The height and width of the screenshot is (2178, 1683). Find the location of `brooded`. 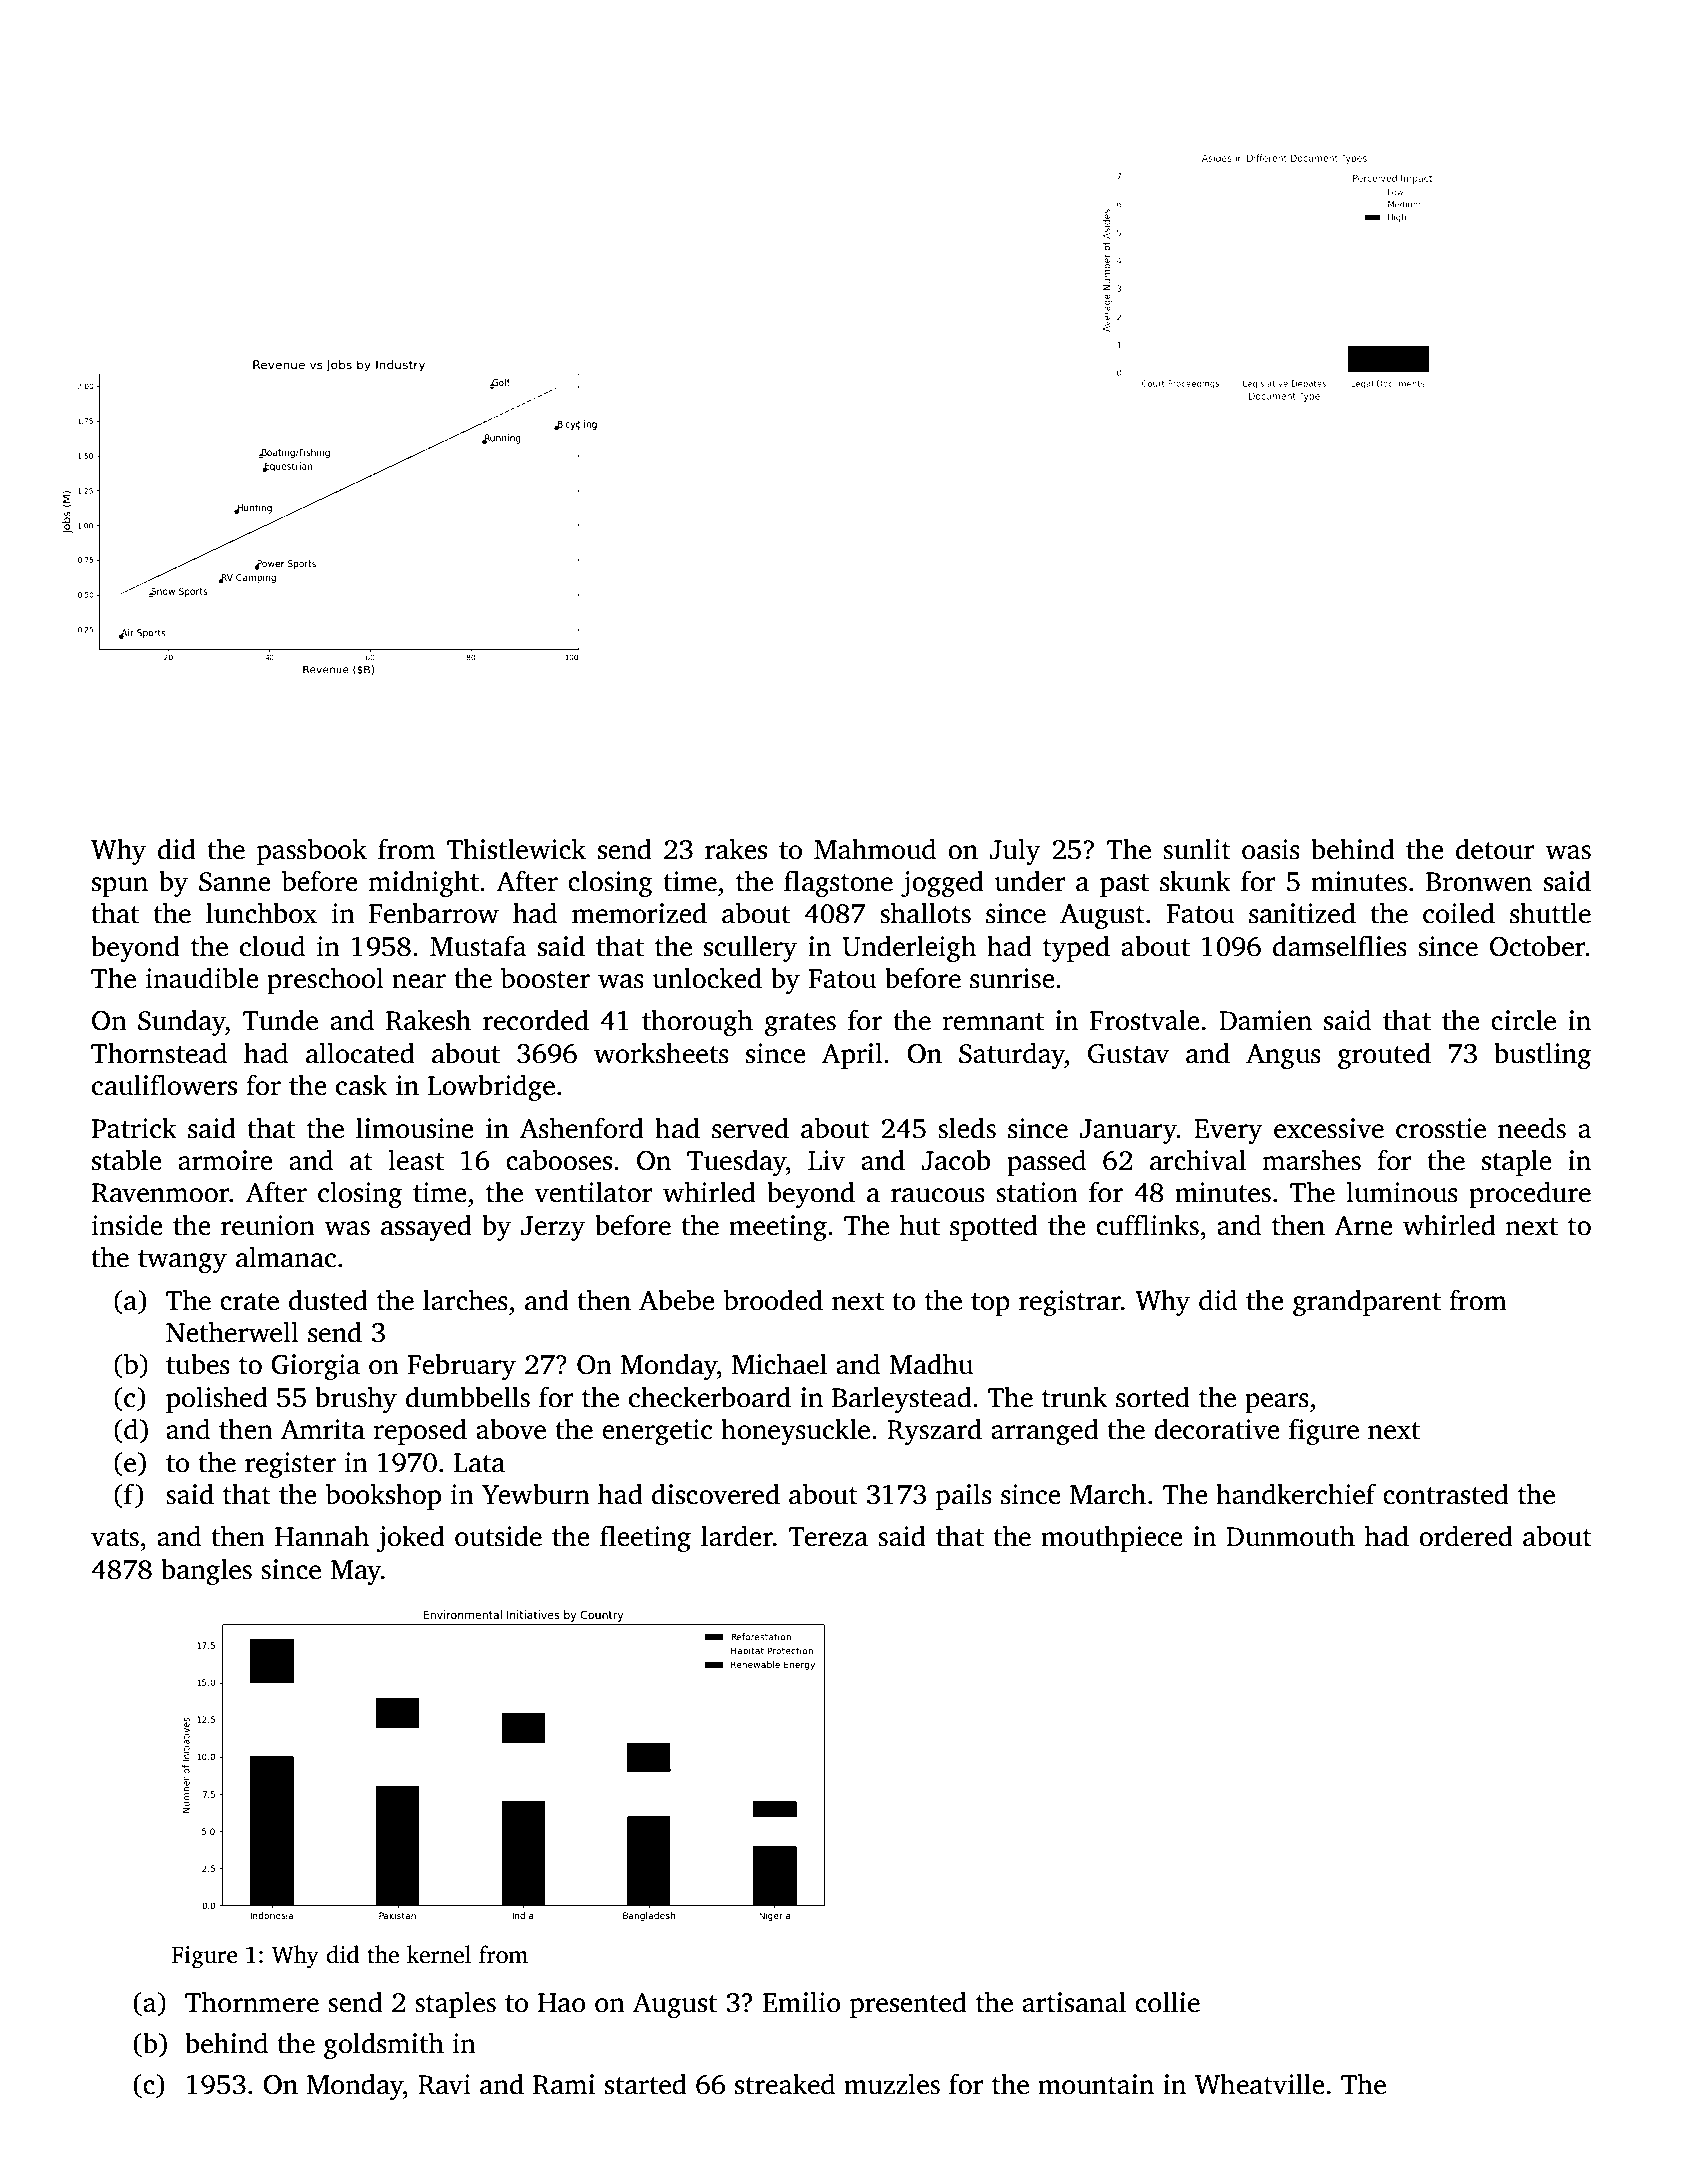

brooded is located at coordinates (773, 1300).
